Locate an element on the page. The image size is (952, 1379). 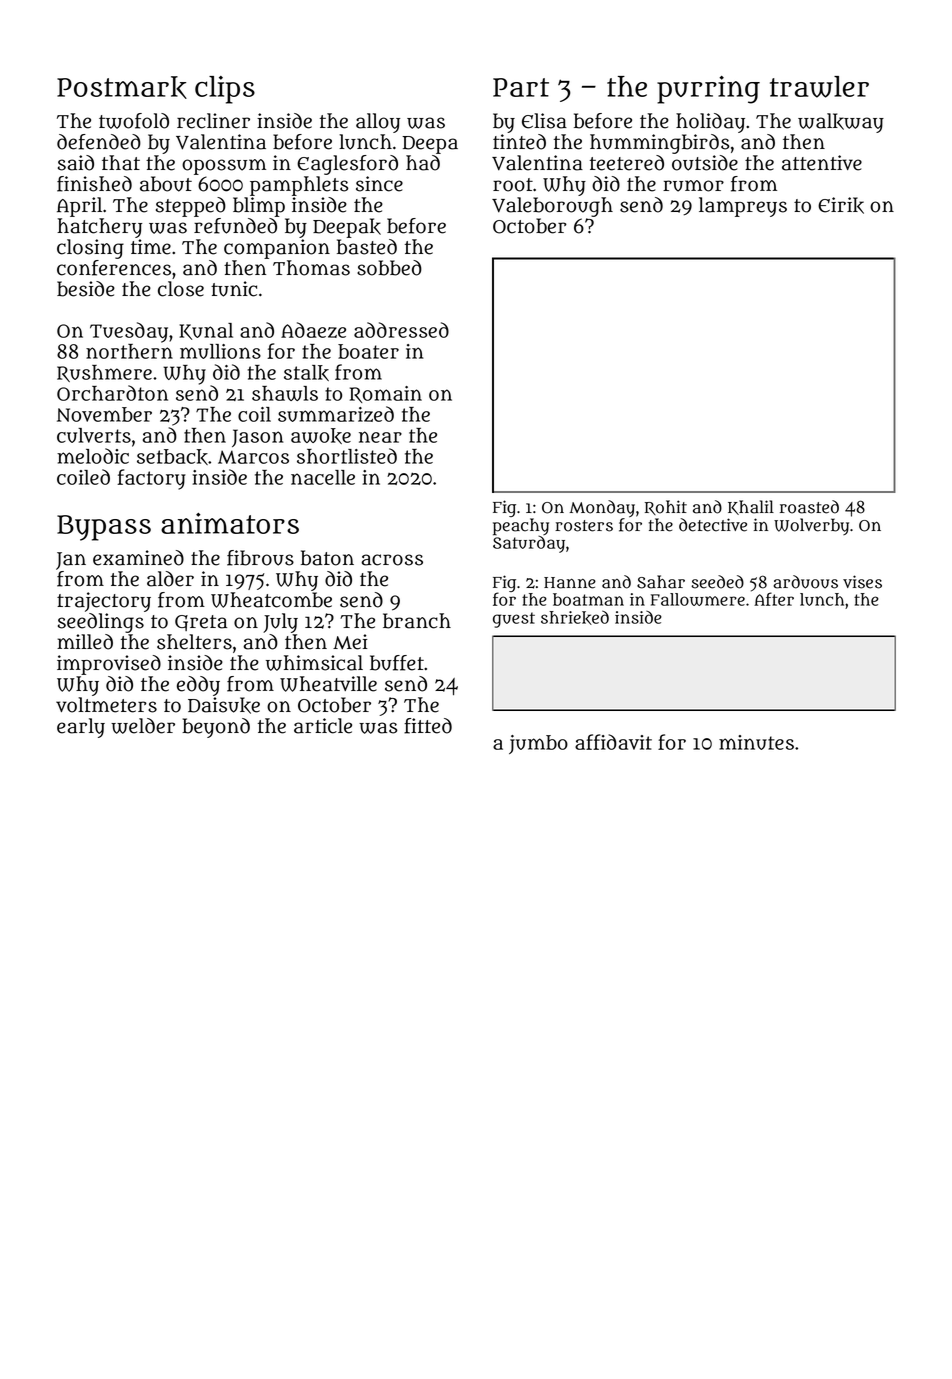
trajectory is located at coordinates (104, 602).
